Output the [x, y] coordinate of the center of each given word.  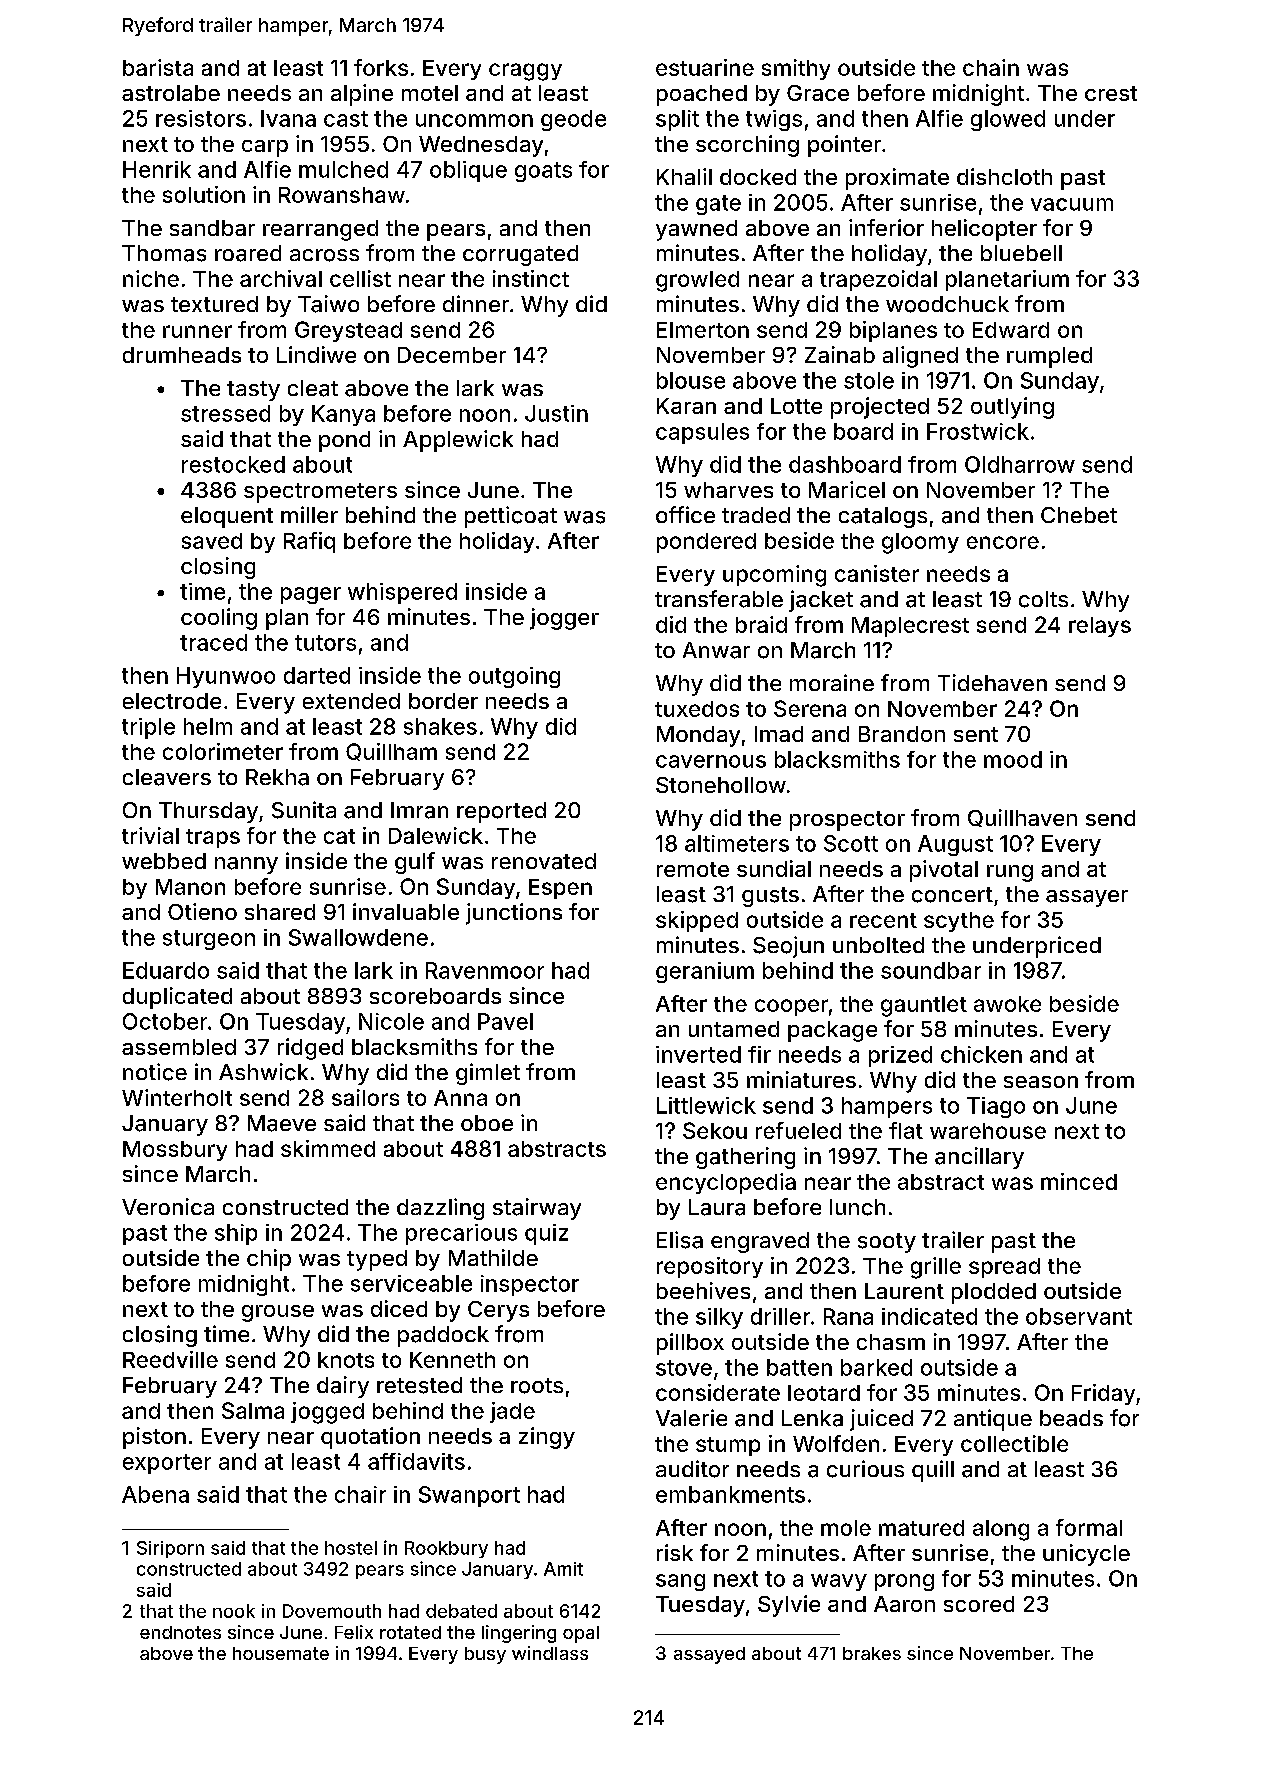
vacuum [1072, 204]
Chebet [1079, 515]
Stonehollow [721, 785]
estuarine [705, 67]
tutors [325, 643]
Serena [810, 708]
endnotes [180, 1632]
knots [346, 1360]
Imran [419, 810]
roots [537, 1386]
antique [993, 1420]
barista [158, 67]
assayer [1087, 898]
